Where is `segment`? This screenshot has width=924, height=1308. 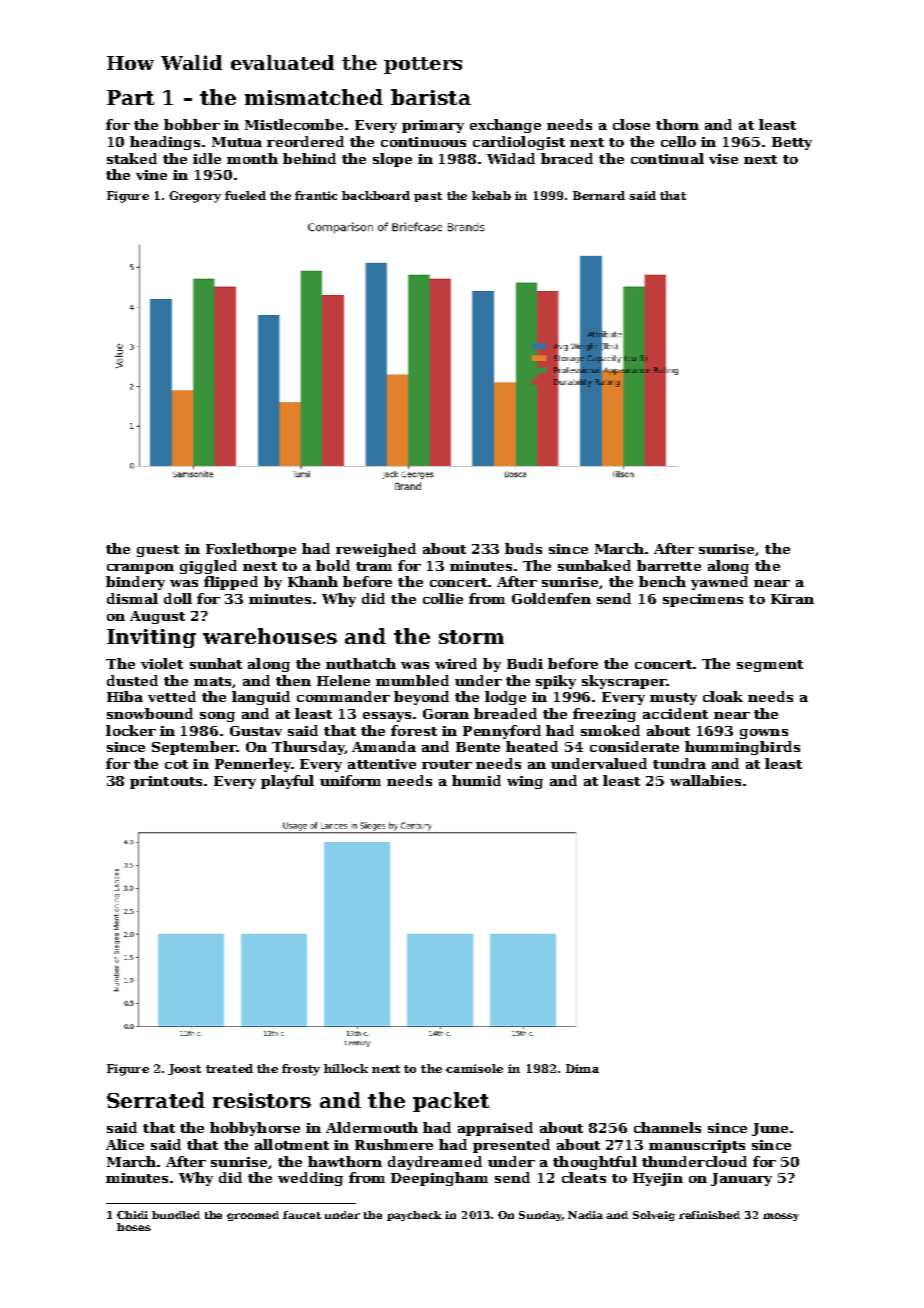 segment is located at coordinates (770, 666).
